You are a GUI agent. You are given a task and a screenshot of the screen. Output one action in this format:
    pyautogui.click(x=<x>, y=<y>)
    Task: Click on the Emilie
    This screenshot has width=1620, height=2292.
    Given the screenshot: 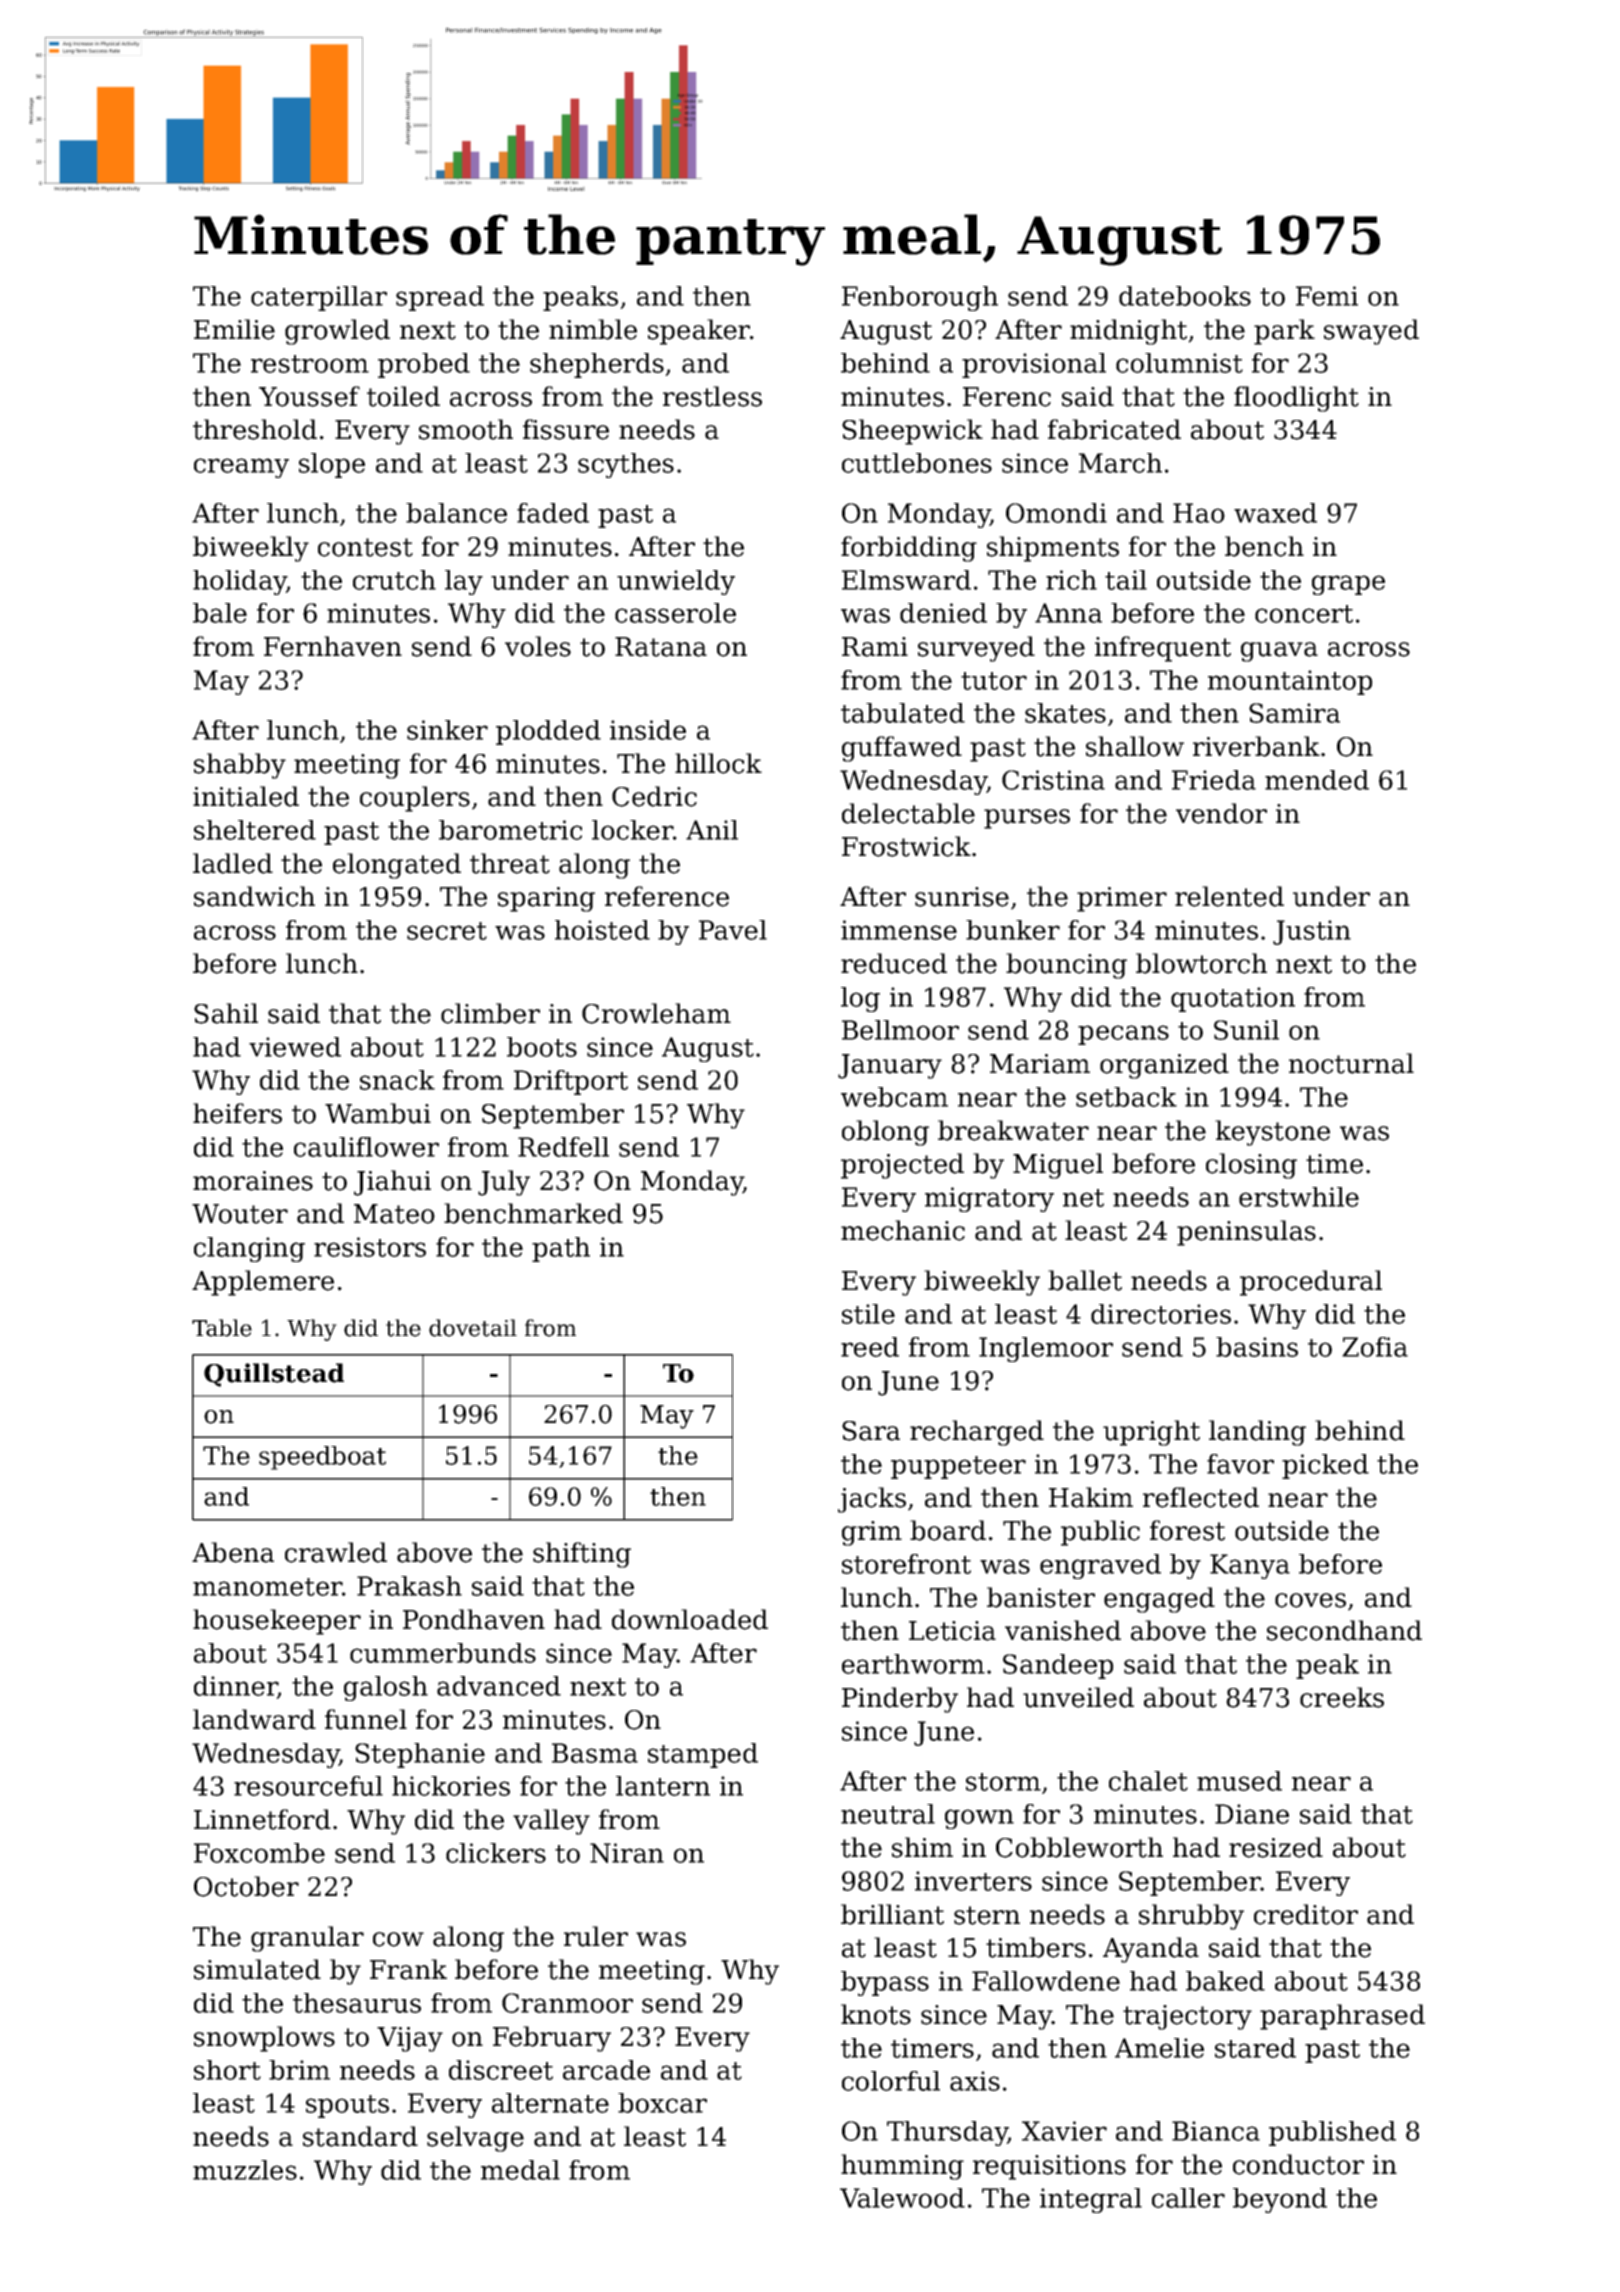 What is the action you would take?
    pyautogui.click(x=234, y=329)
